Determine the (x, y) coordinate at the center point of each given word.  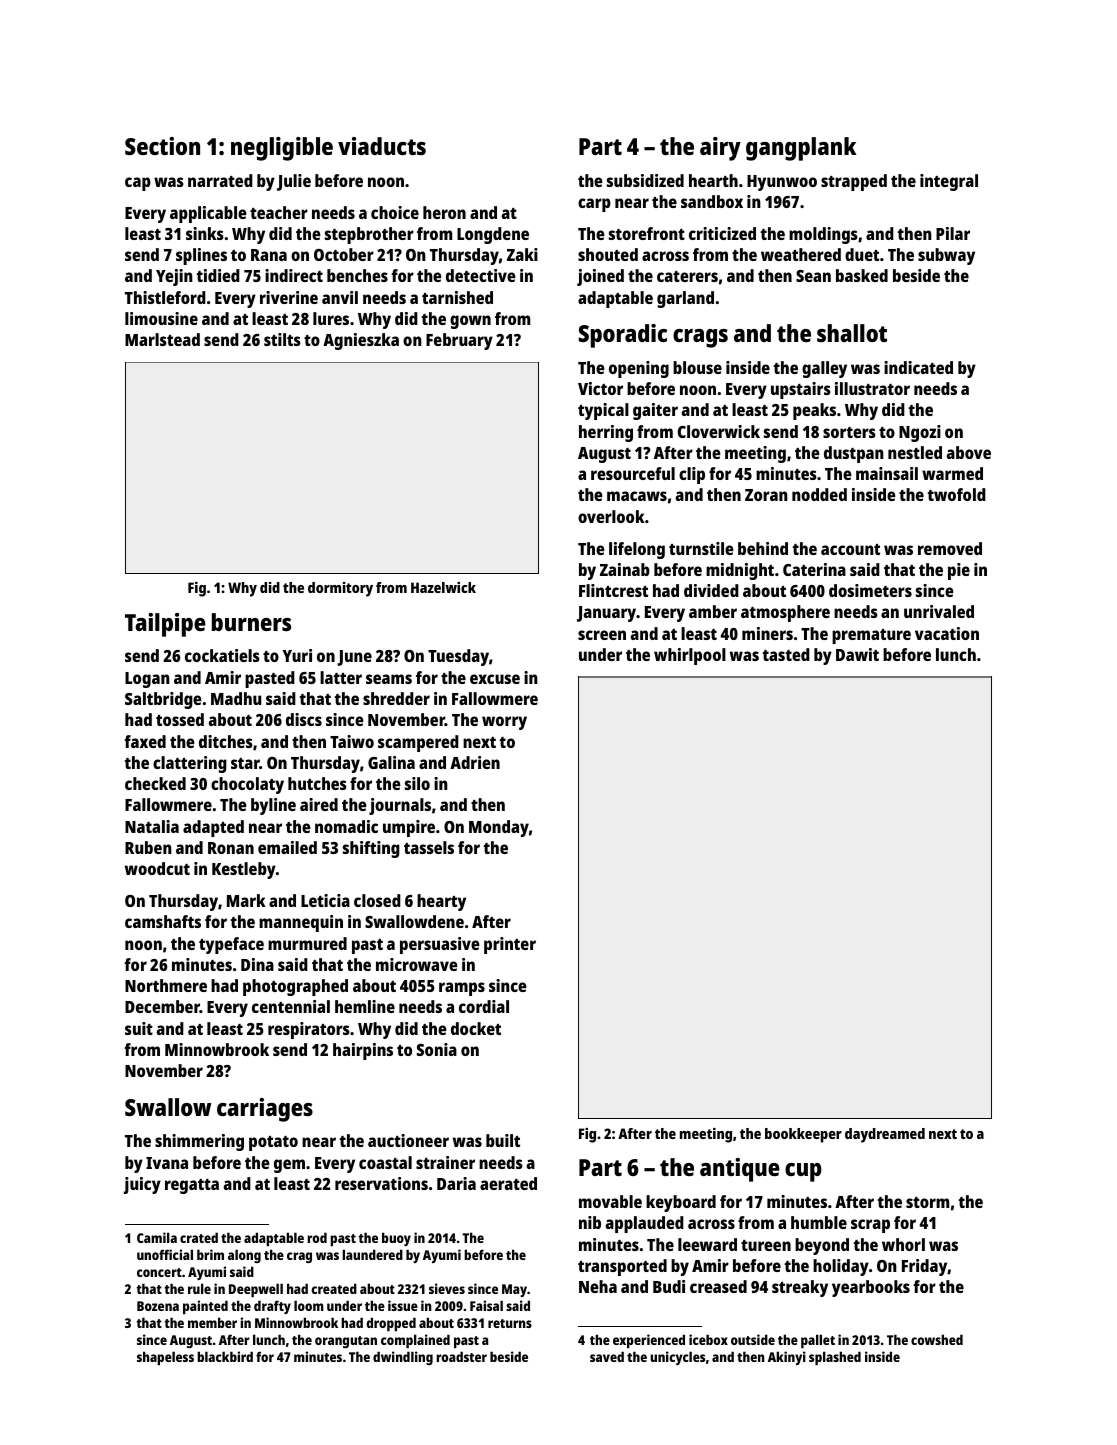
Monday (499, 828)
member (212, 1322)
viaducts (382, 146)
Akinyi (787, 1358)
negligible (282, 149)
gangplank (801, 149)
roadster (461, 1356)
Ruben (148, 847)
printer (510, 945)
